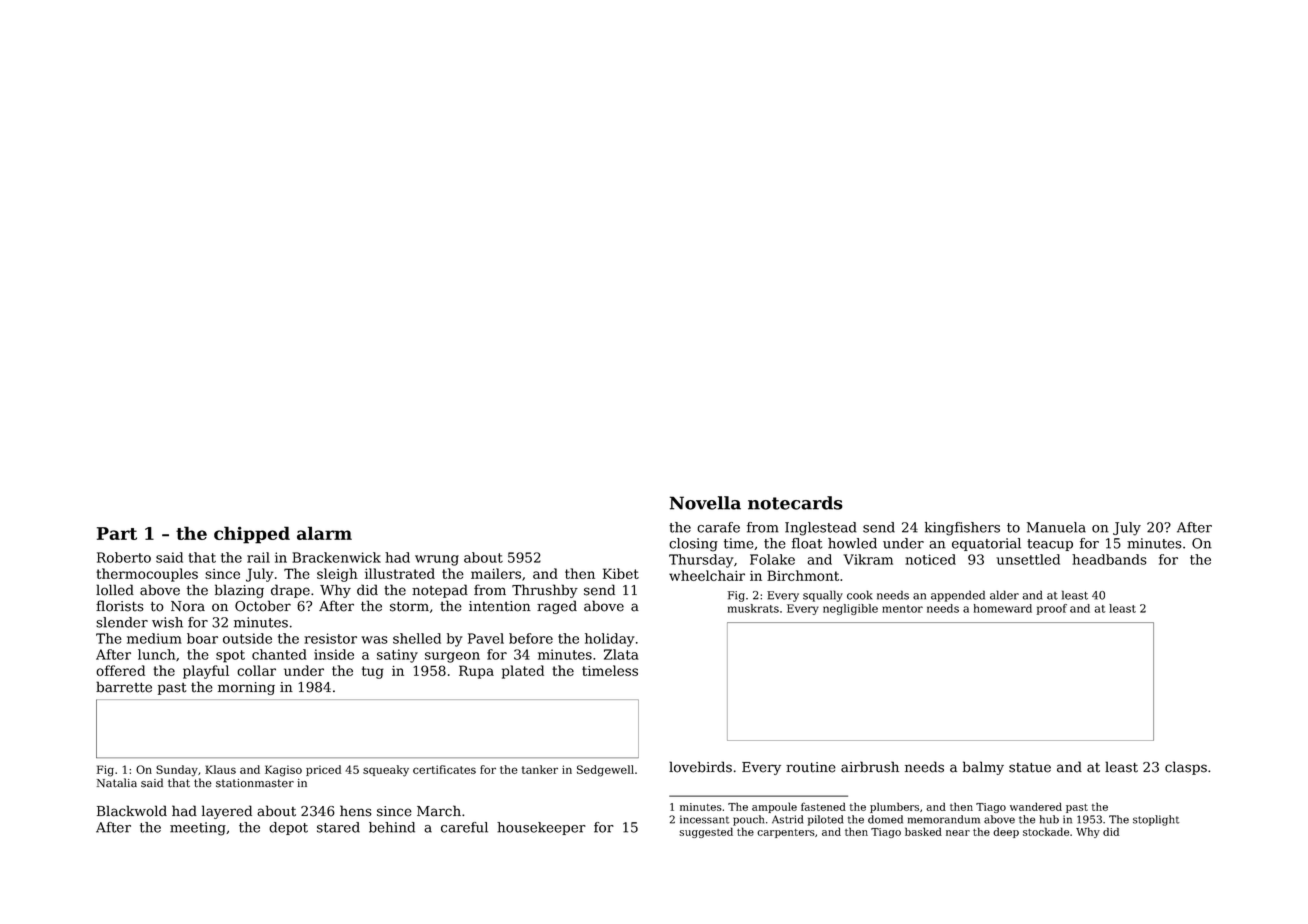 Image resolution: width=1308 pixels, height=924 pixels. What do you see at coordinates (392, 827) in the screenshot?
I see `behind` at bounding box center [392, 827].
